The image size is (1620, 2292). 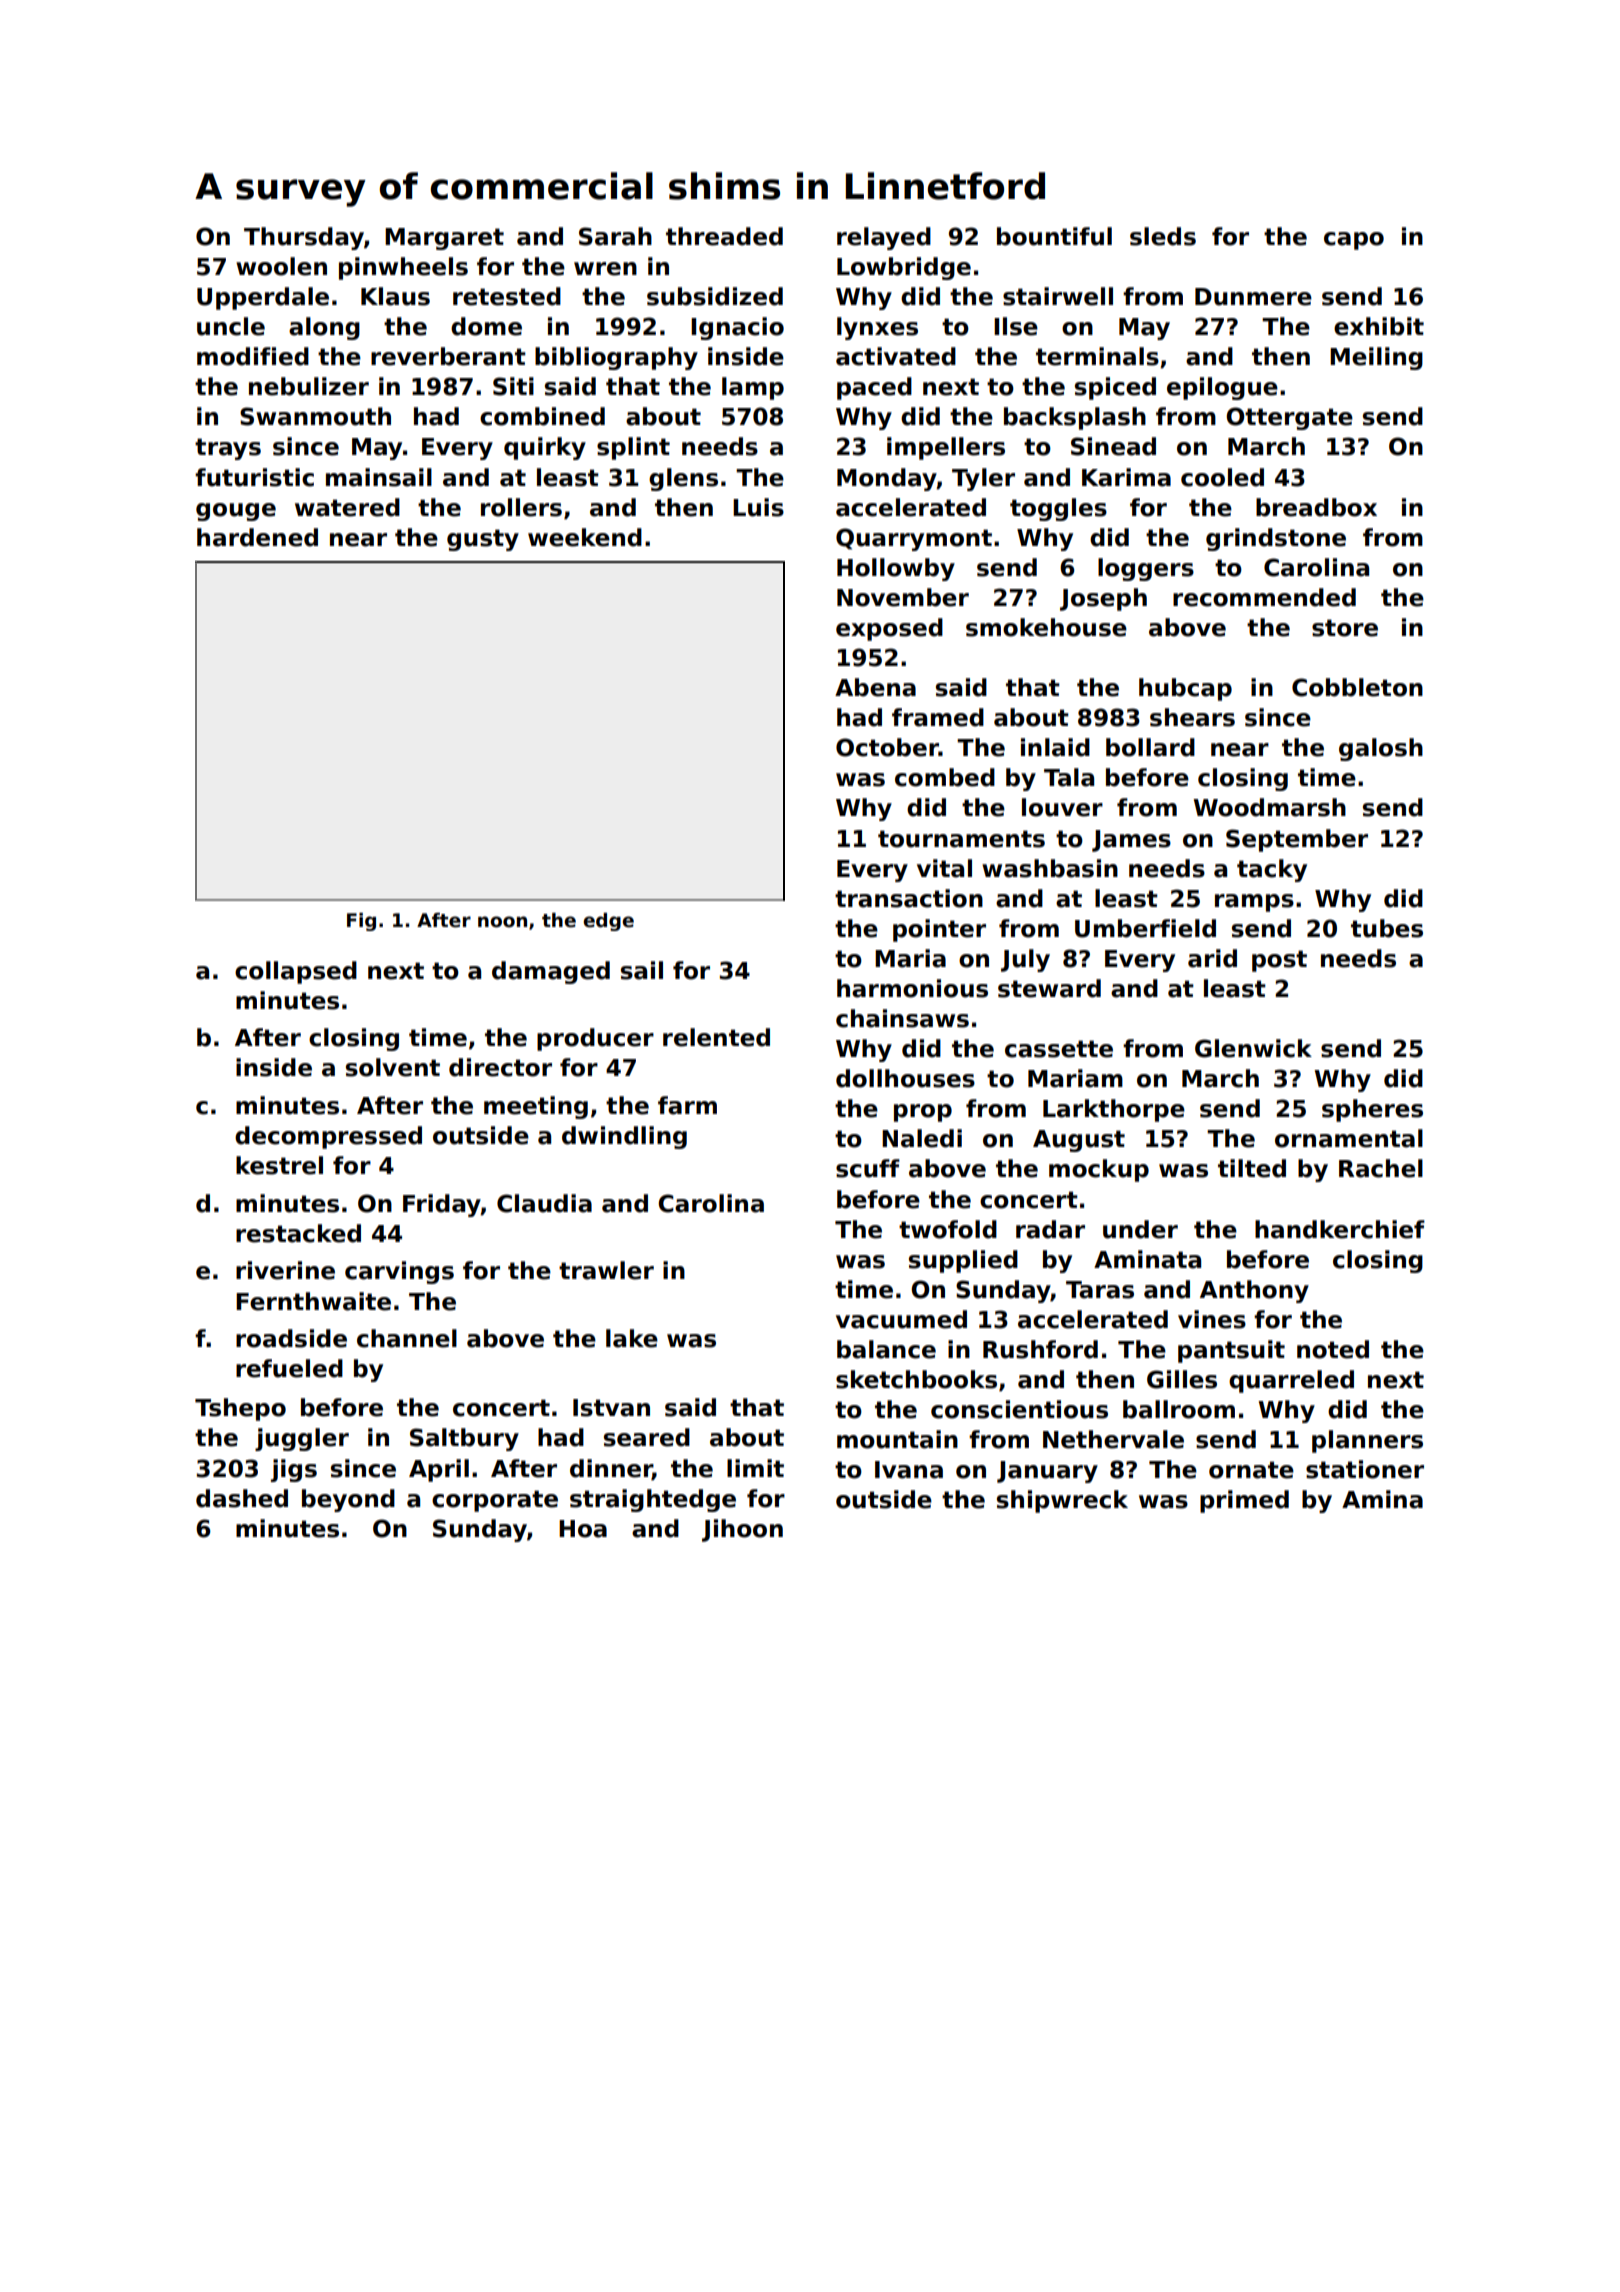 I want to click on July, so click(x=1025, y=960).
